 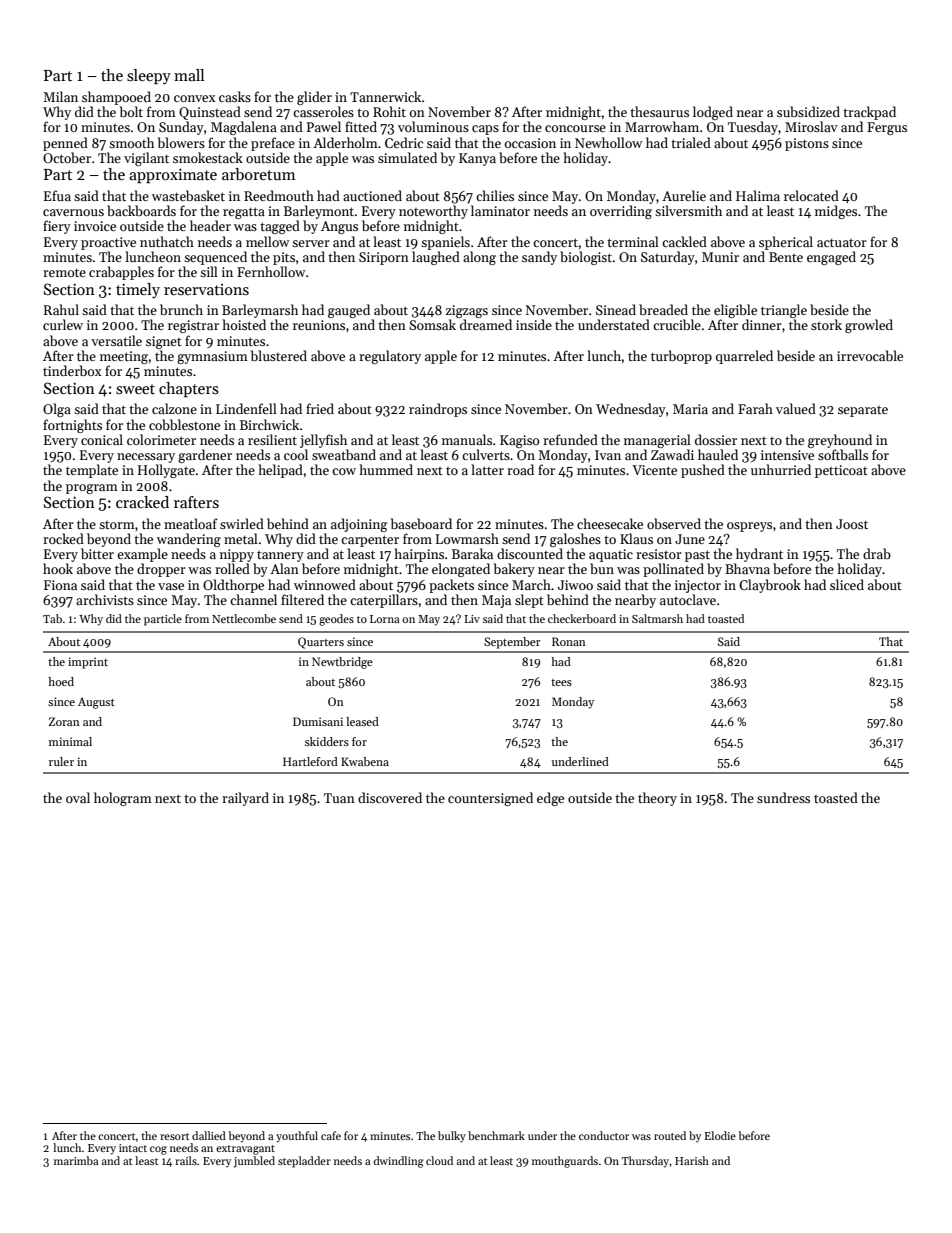 I want to click on voluminous, so click(x=433, y=126).
